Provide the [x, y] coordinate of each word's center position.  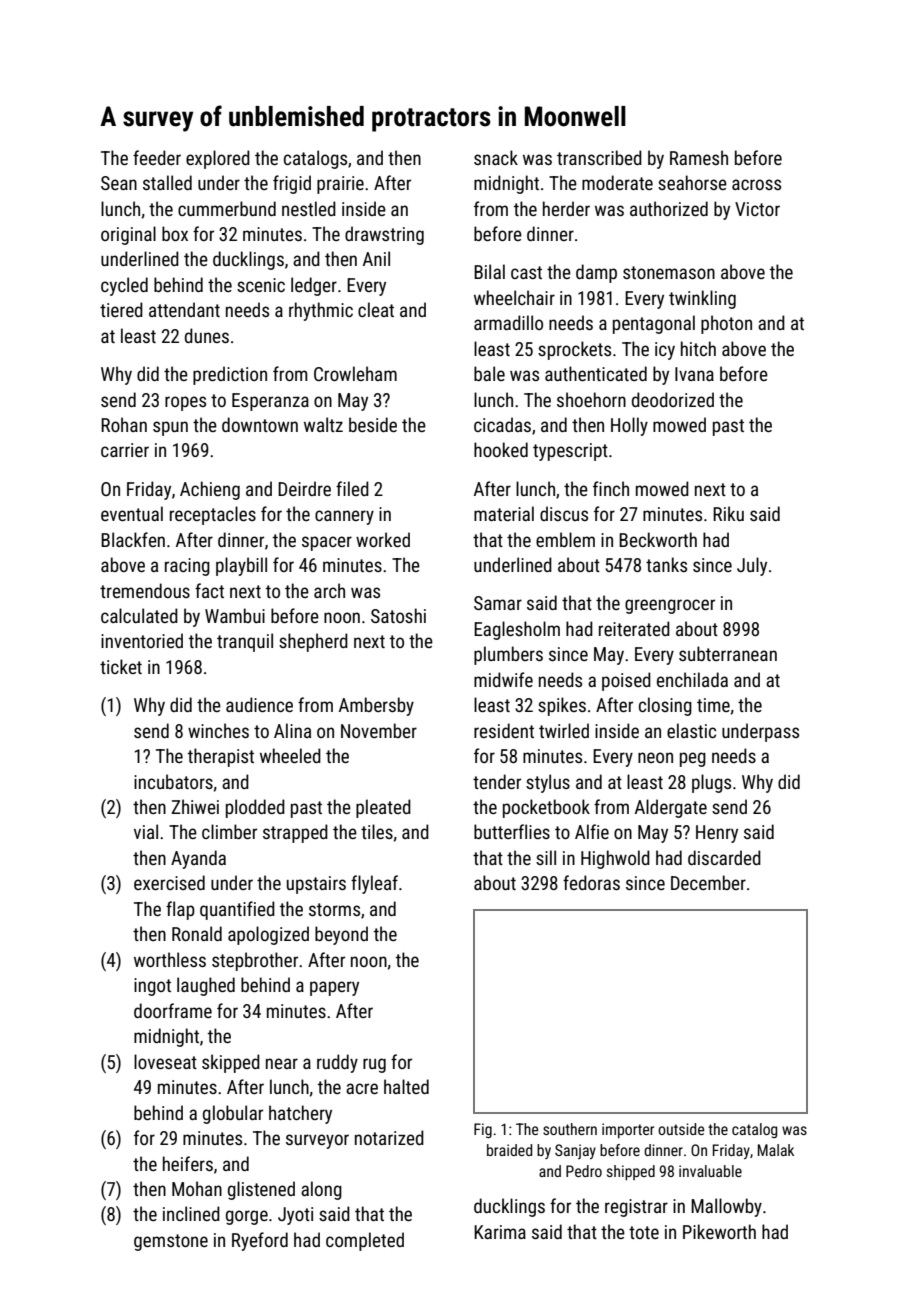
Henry [717, 834]
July [752, 566]
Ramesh [699, 157]
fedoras [591, 882]
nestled [309, 208]
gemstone [171, 1242]
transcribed [599, 157]
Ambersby [376, 706]
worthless [170, 959]
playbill [241, 566]
